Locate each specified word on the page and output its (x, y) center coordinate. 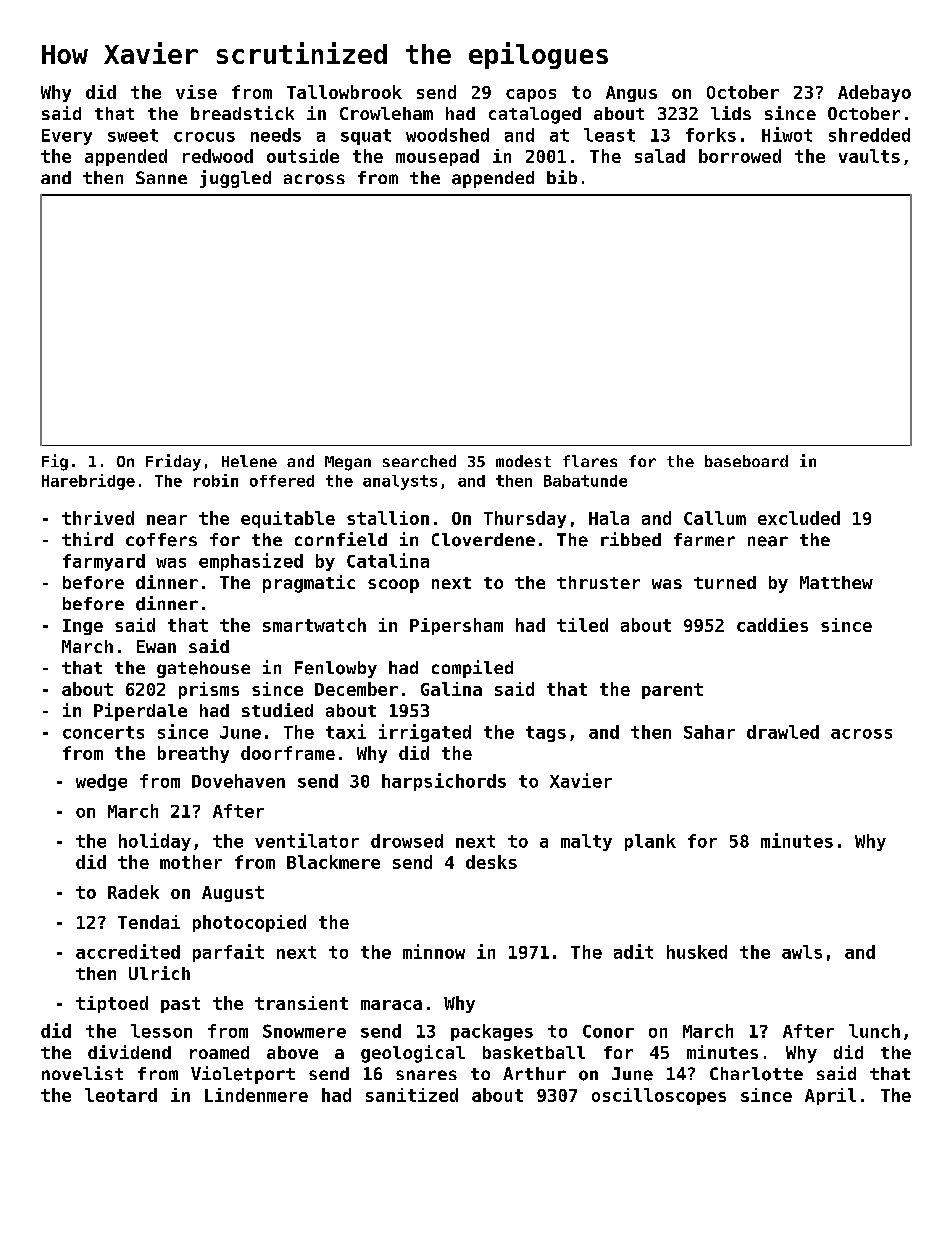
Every (67, 137)
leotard (121, 1095)
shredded (869, 135)
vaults (869, 156)
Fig (55, 462)
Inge (83, 627)
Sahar (709, 732)
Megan (348, 463)
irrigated (425, 733)
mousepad (437, 157)
